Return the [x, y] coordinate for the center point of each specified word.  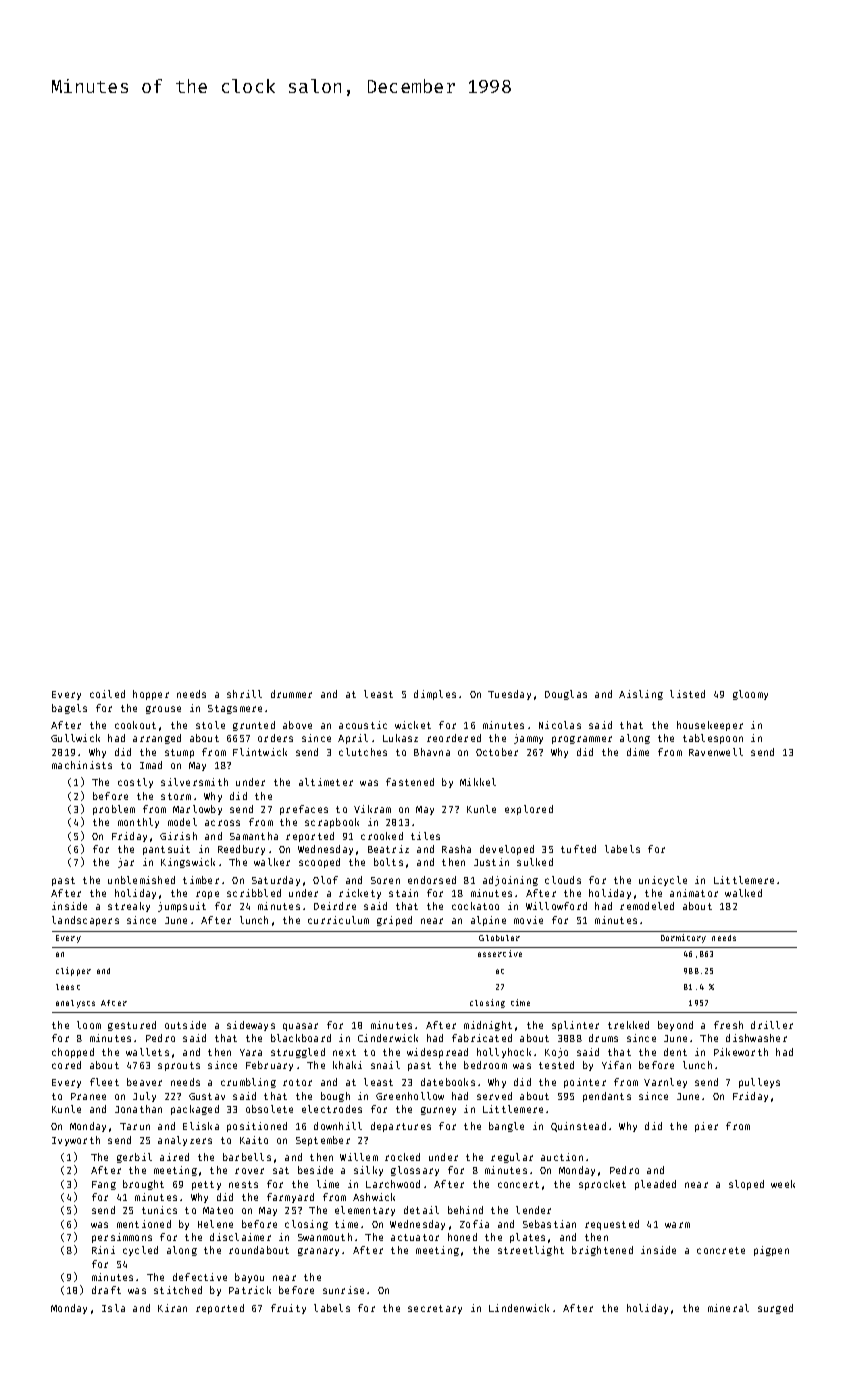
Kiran [172, 1308]
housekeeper [710, 726]
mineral [728, 1308]
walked [743, 893]
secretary [435, 1309]
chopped [73, 1053]
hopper [151, 695]
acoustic [363, 725]
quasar [300, 1027]
